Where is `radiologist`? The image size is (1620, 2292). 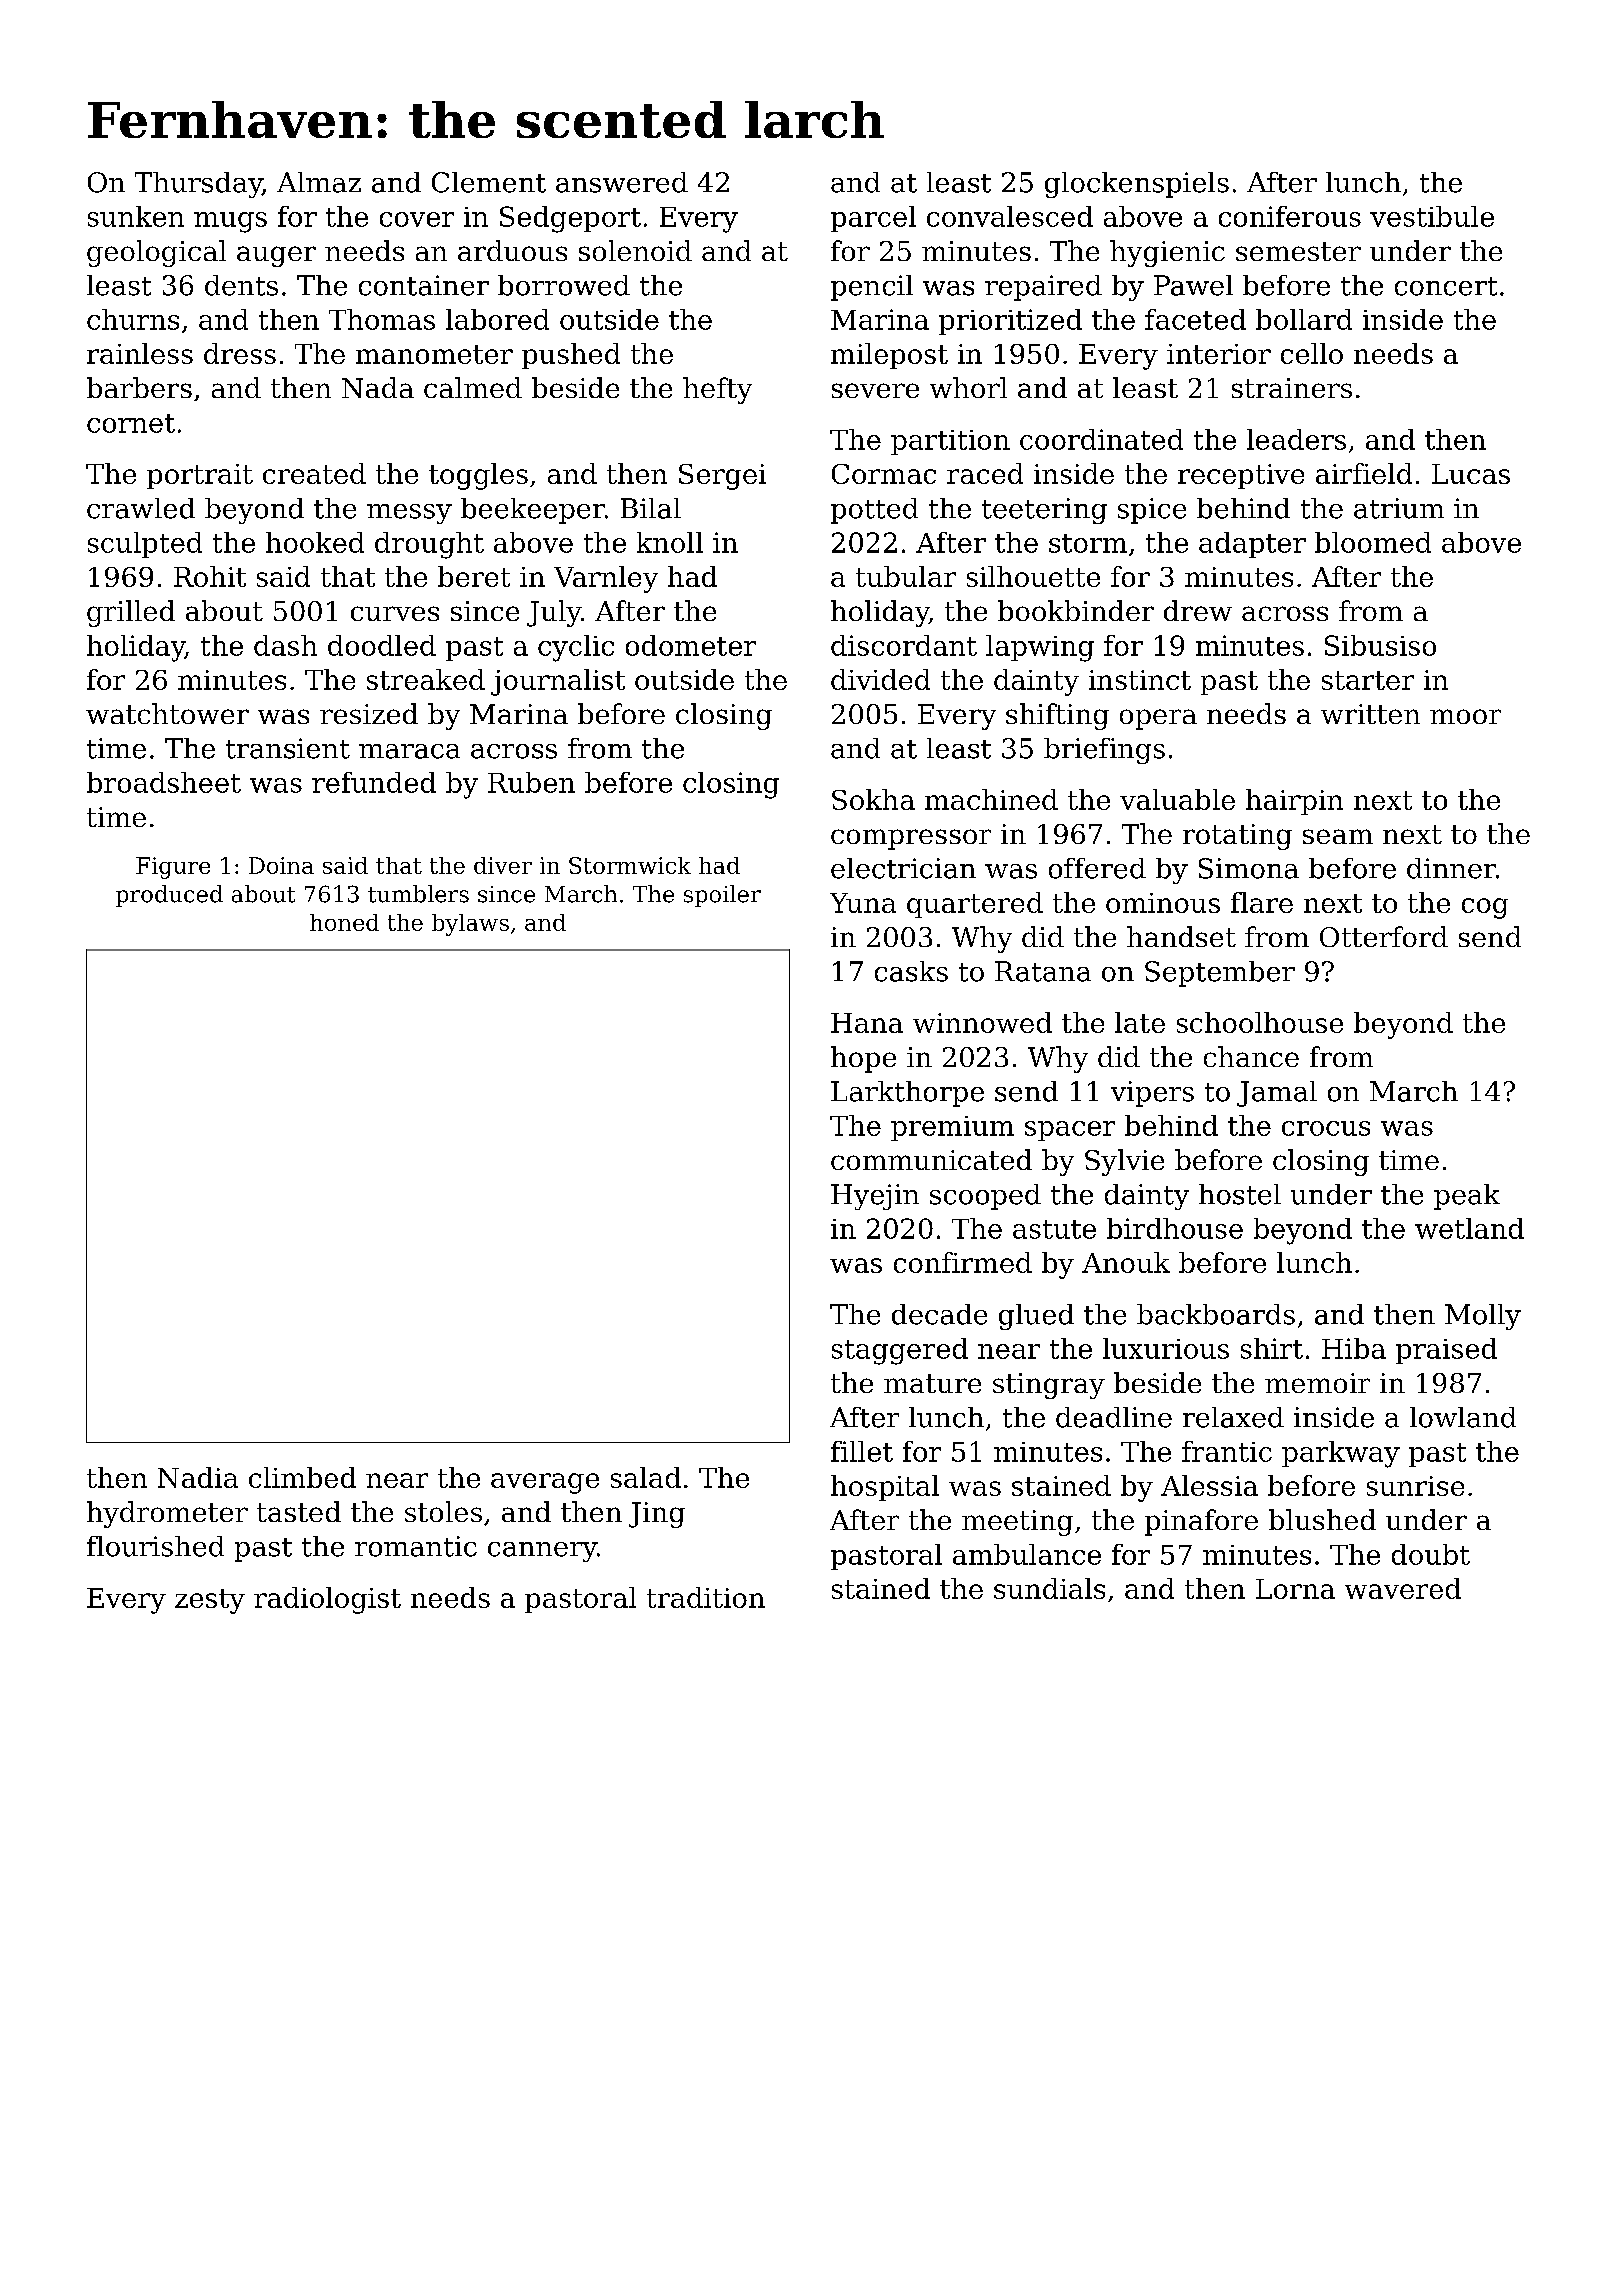
radiologist is located at coordinates (327, 1600).
